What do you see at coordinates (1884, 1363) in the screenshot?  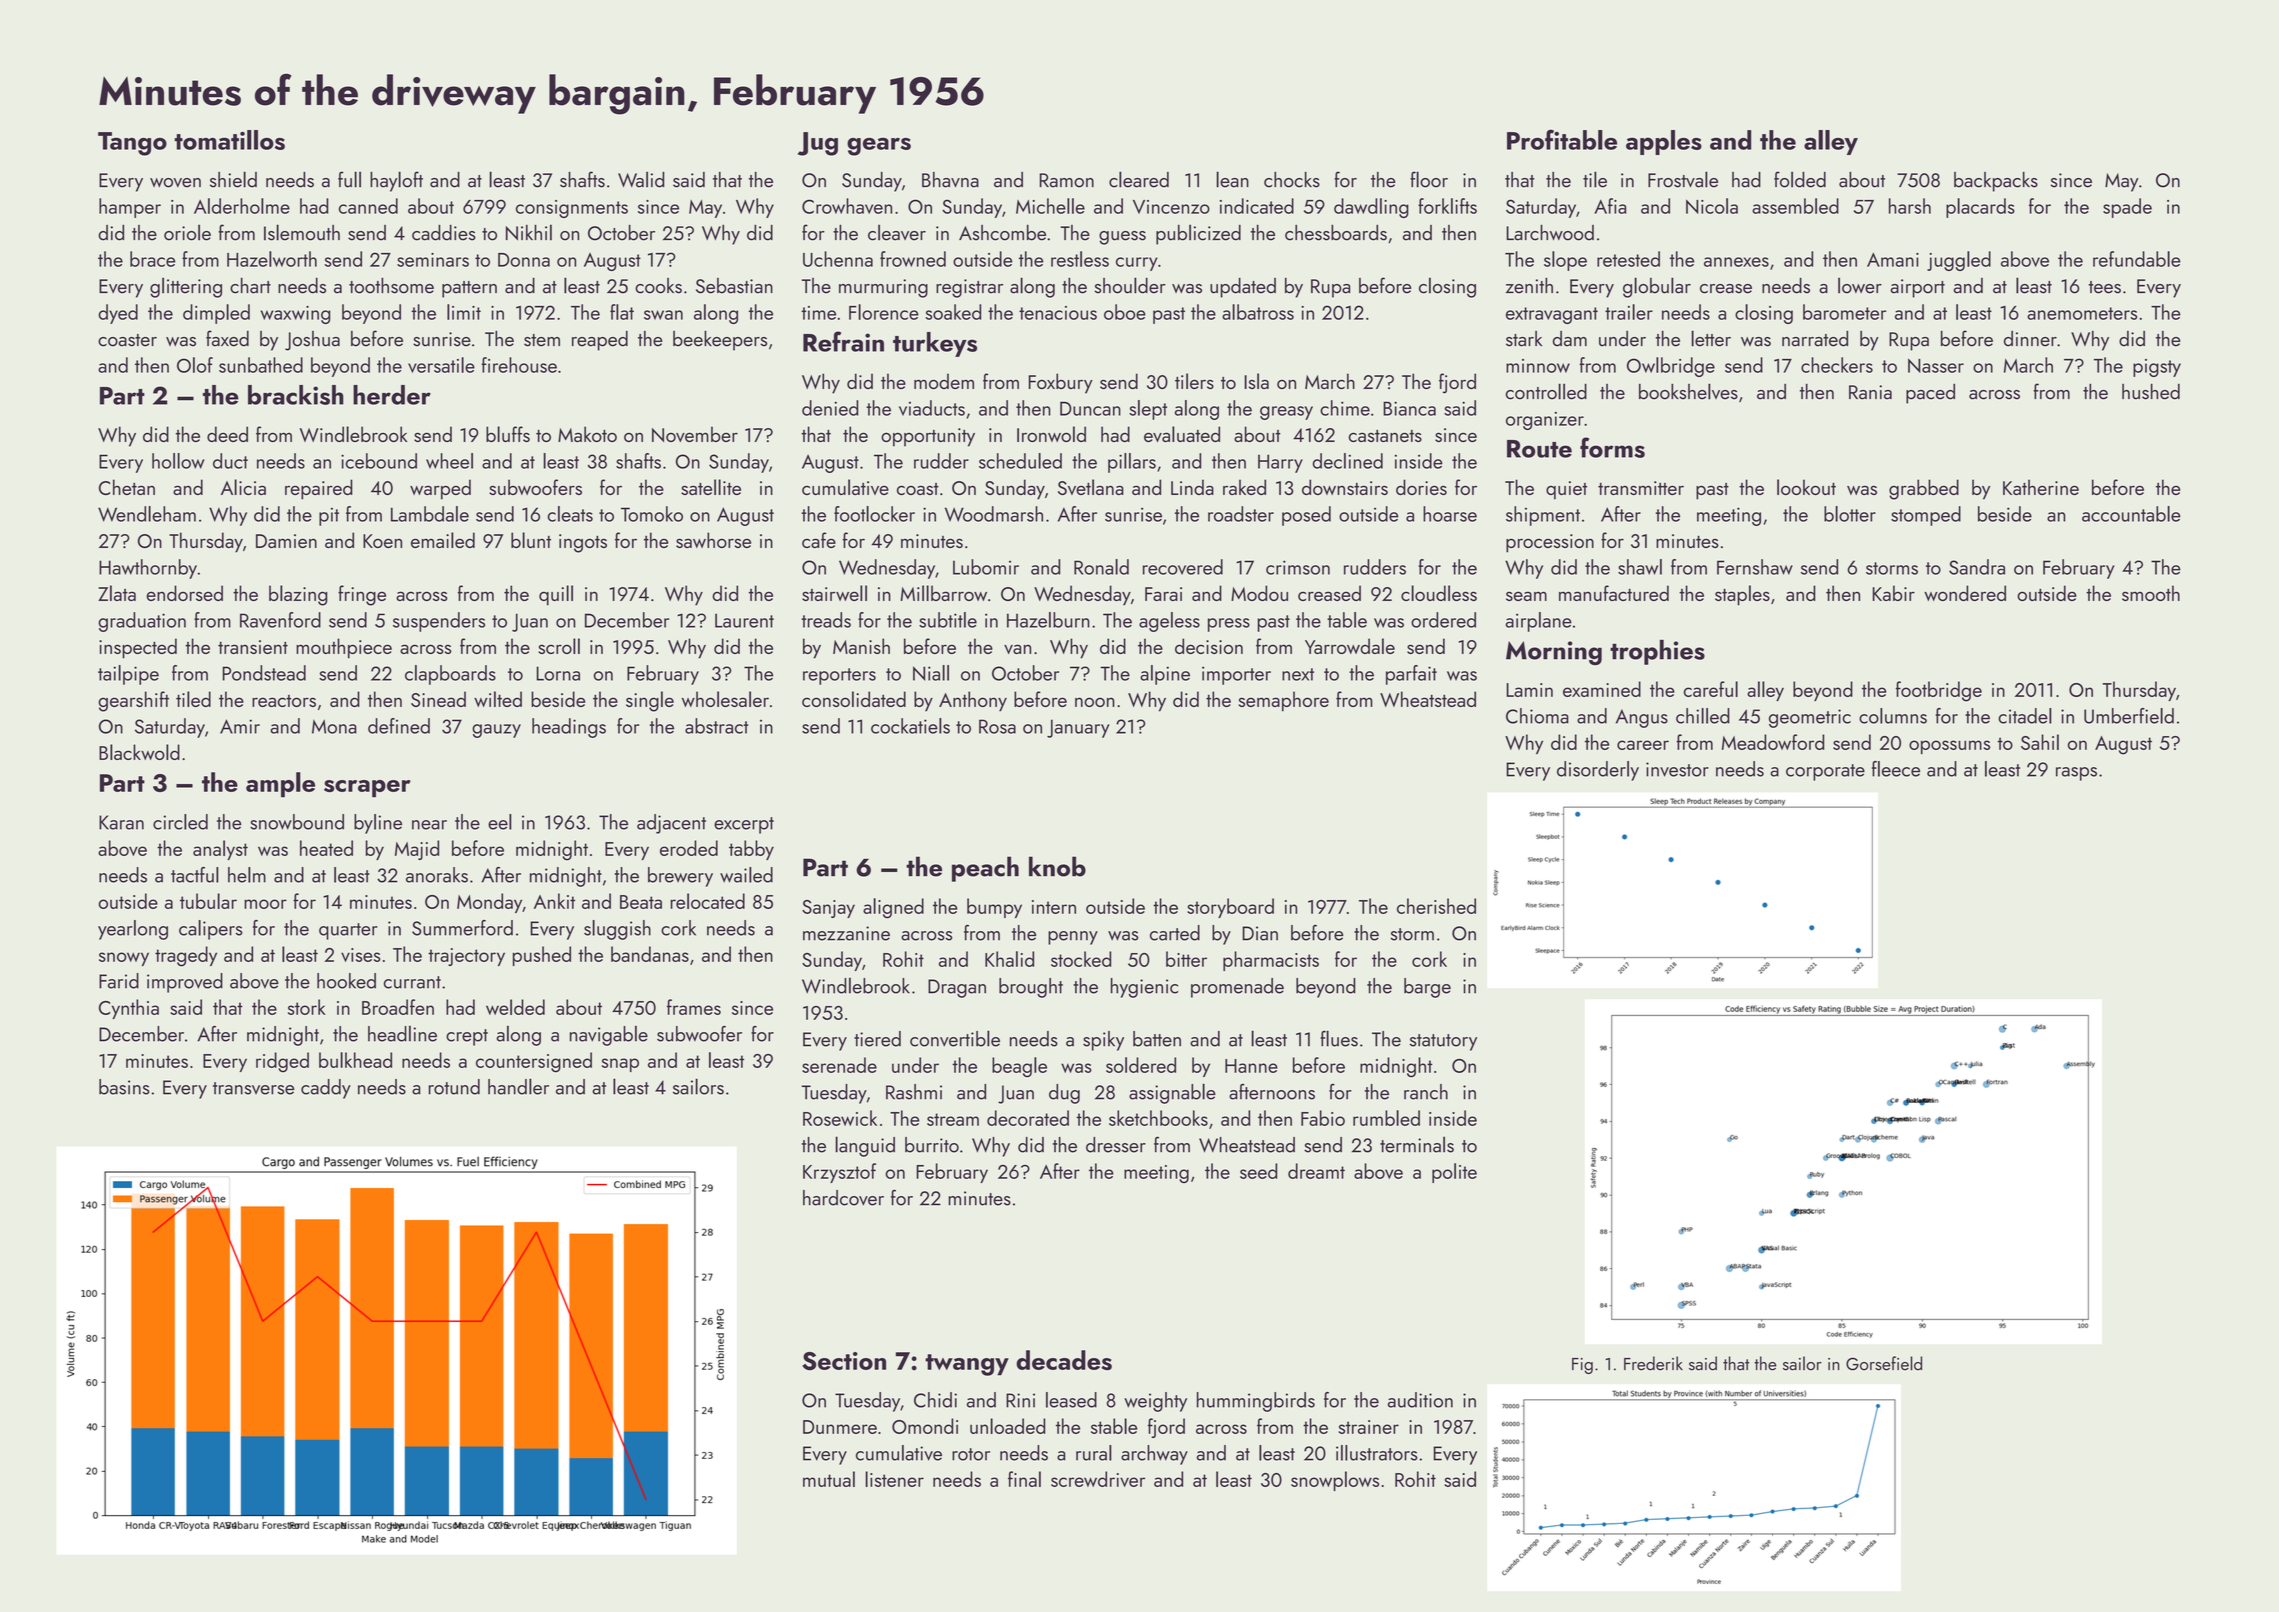 I see `Gorsefield` at bounding box center [1884, 1363].
